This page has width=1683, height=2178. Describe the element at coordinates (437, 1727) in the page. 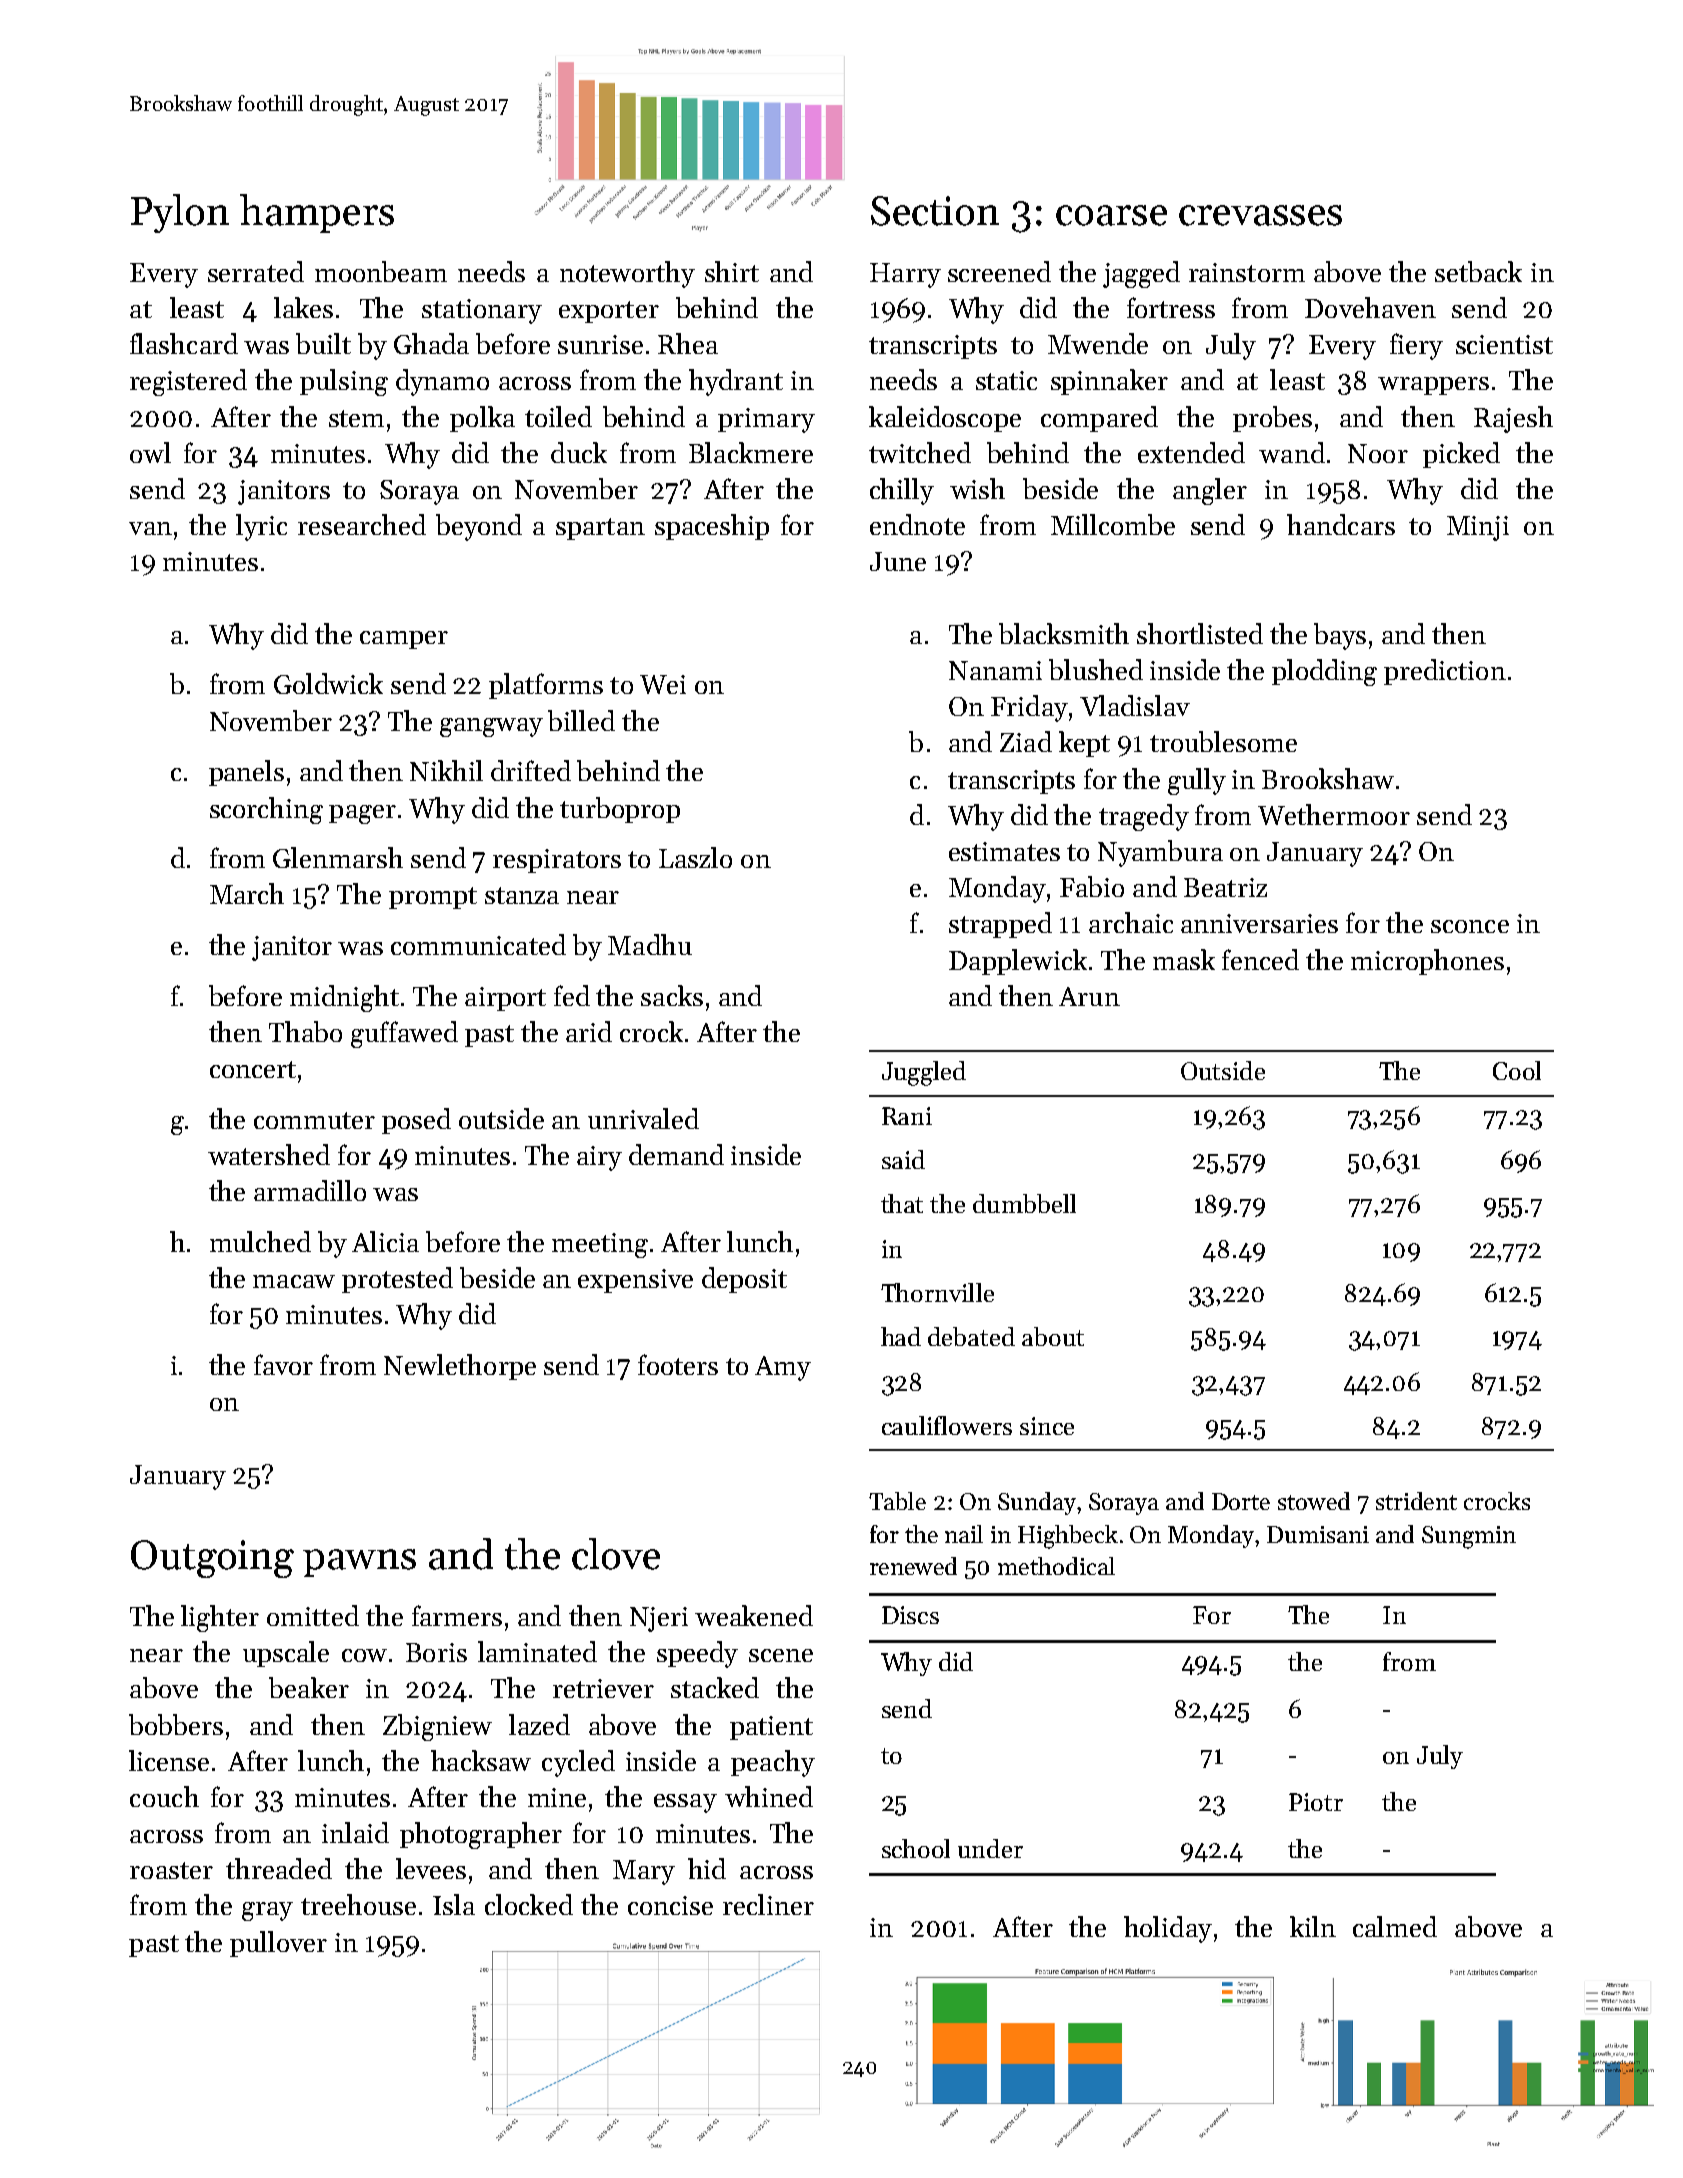

I see `Zbigniew` at that location.
